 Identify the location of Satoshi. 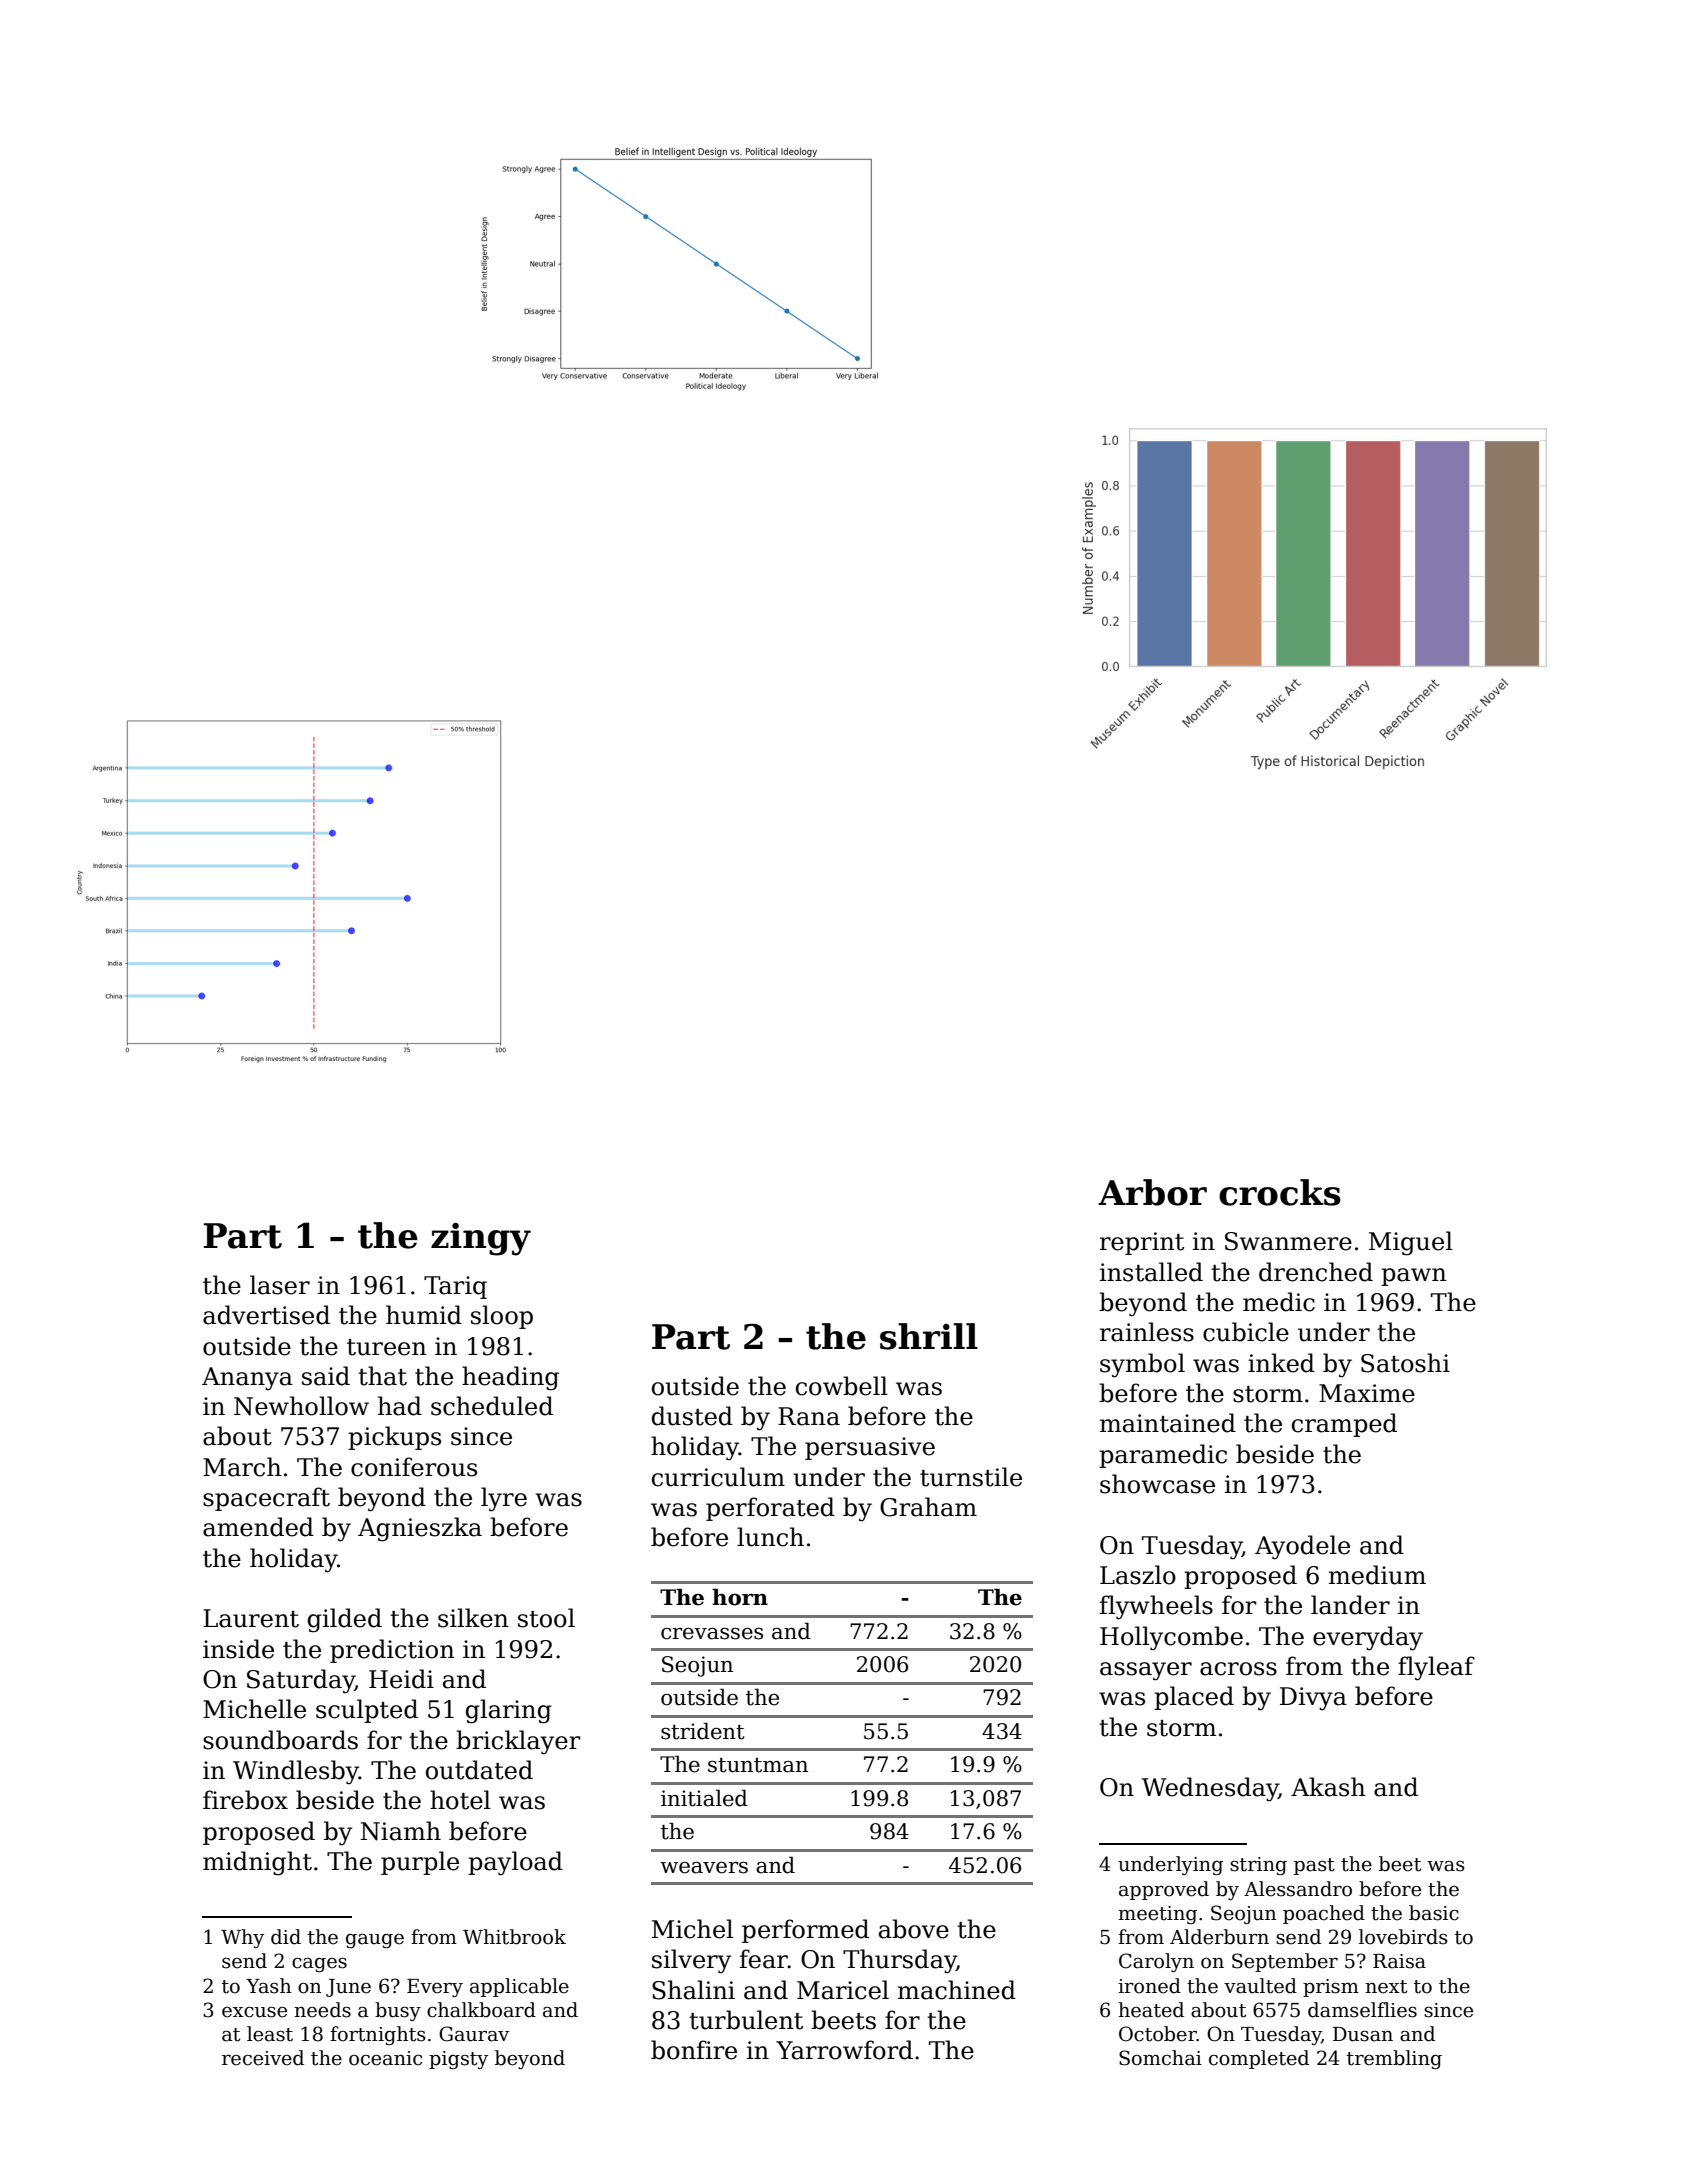
(1405, 1363).
